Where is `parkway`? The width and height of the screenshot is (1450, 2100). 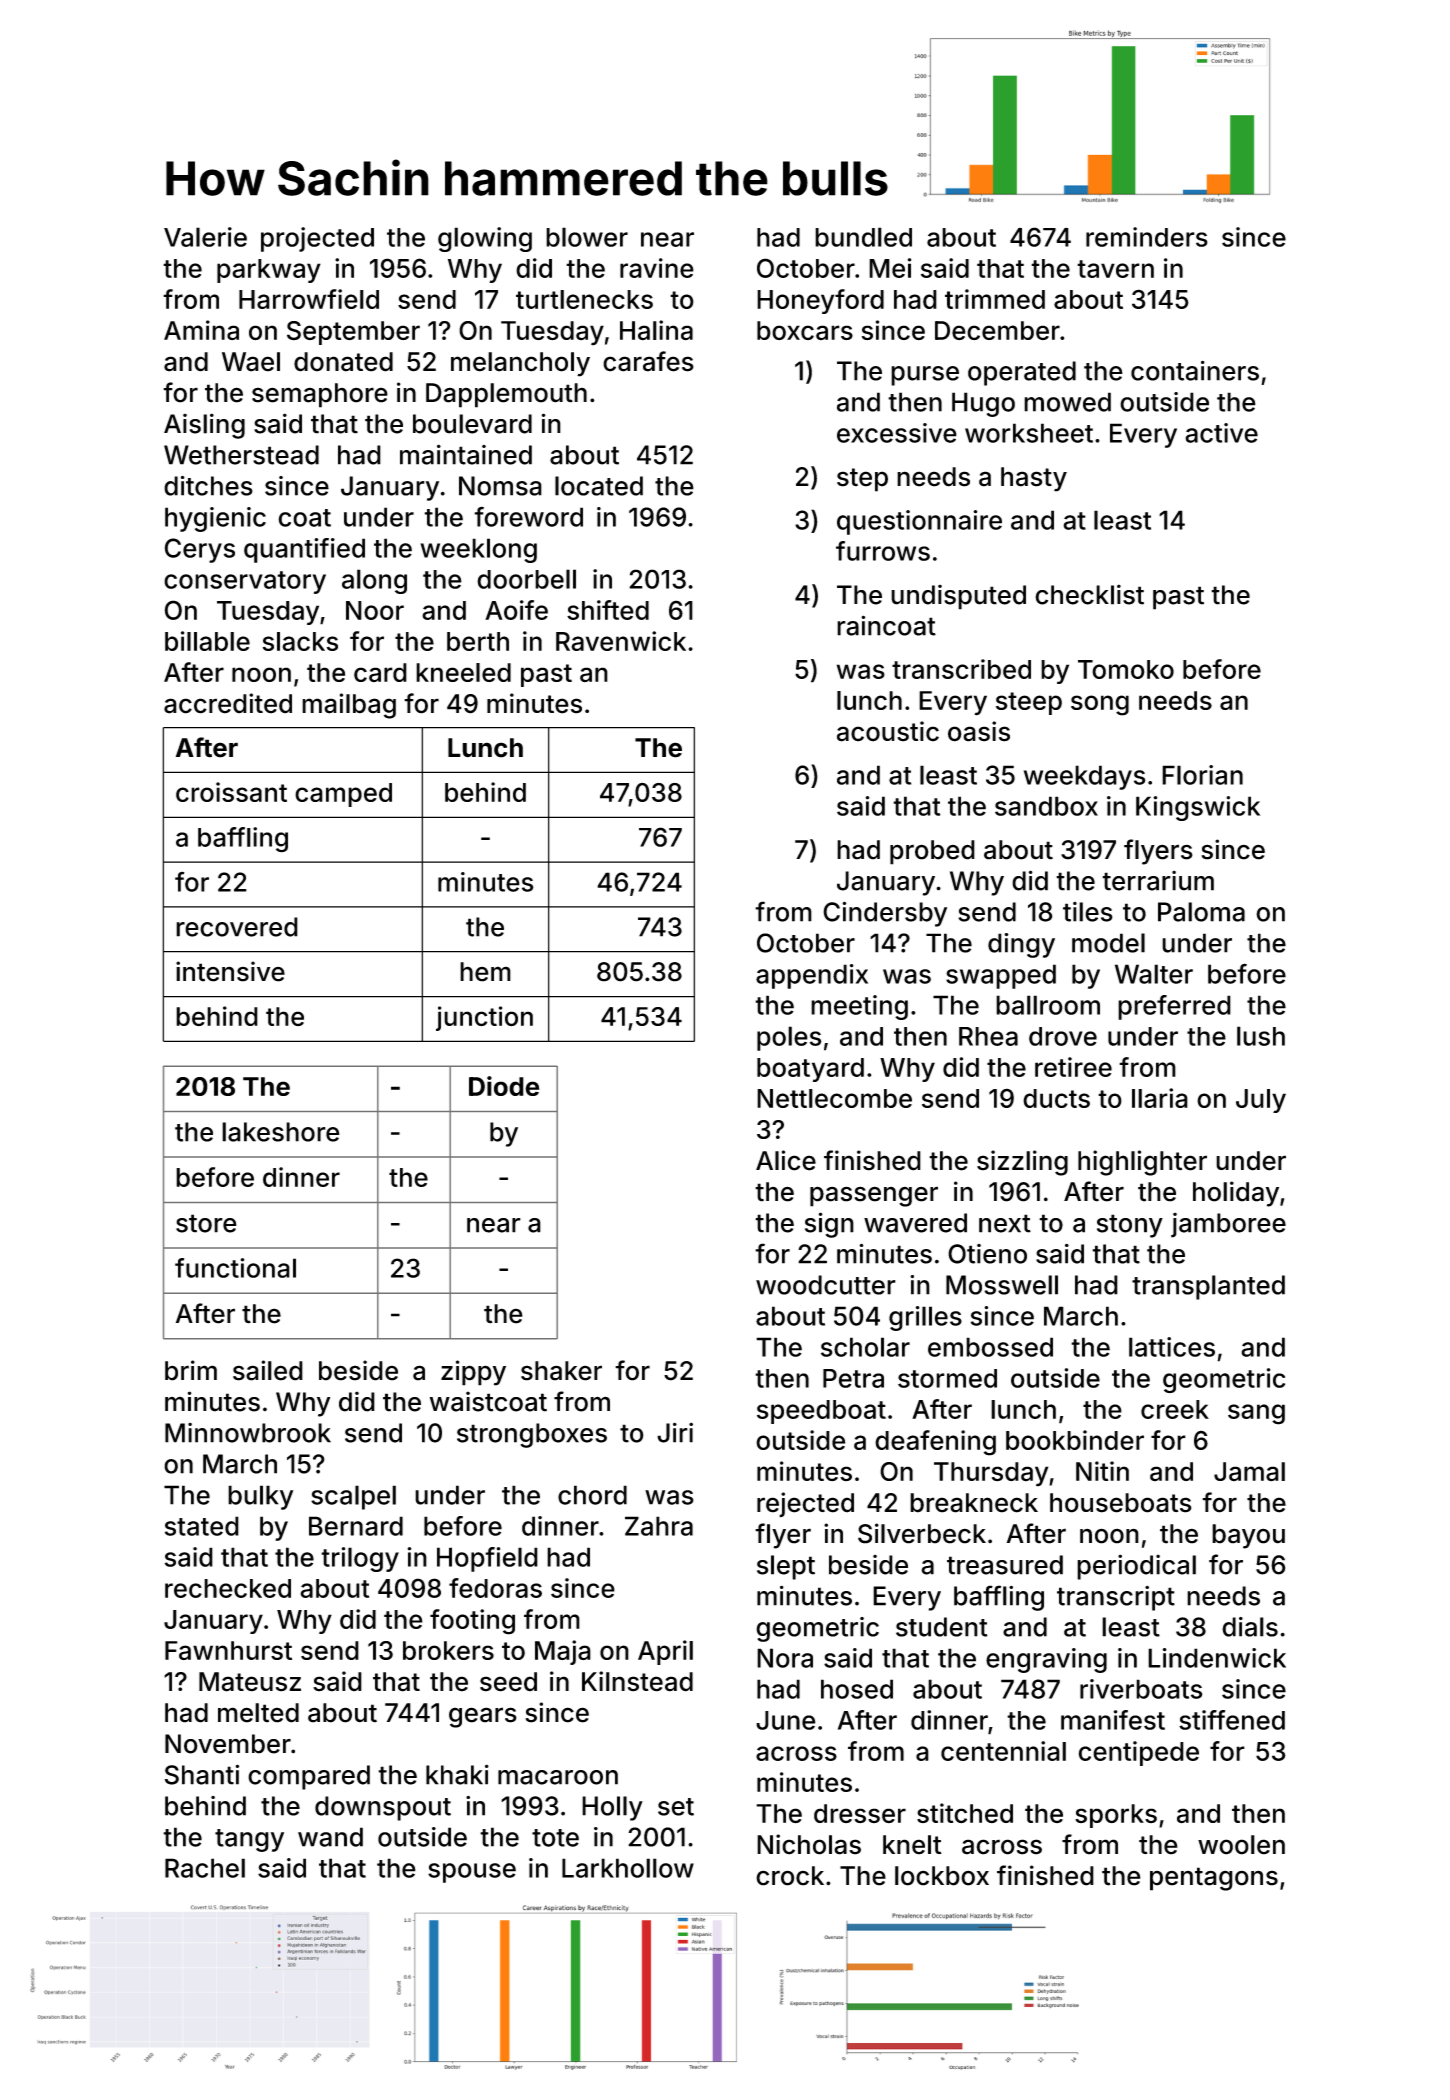 parkway is located at coordinates (269, 271).
